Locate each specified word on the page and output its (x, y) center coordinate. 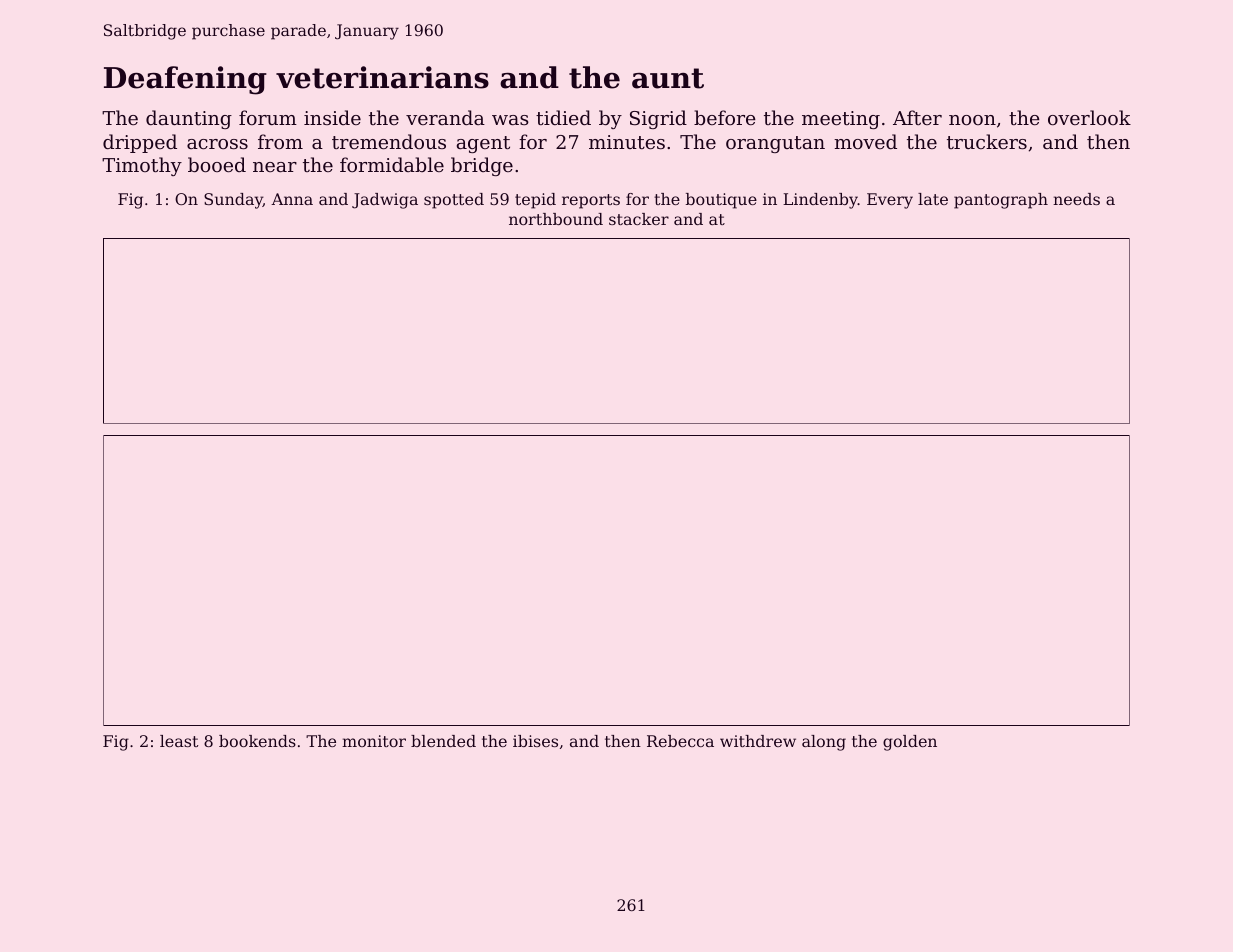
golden (910, 743)
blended (443, 741)
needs (1076, 199)
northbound (556, 219)
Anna (292, 199)
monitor (374, 741)
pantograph (1001, 201)
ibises (535, 741)
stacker (639, 219)
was (510, 120)
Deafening (185, 80)
